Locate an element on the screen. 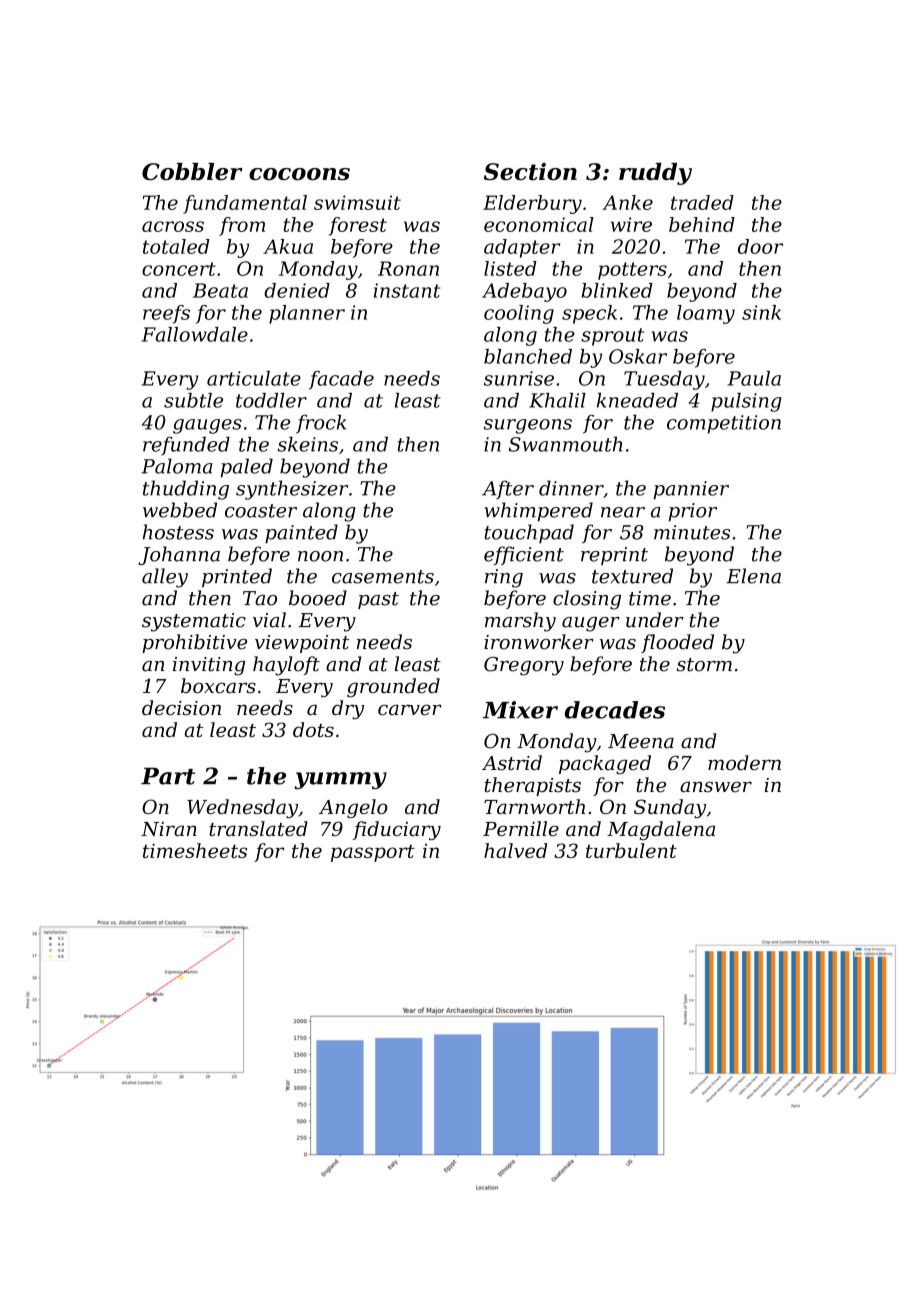 Image resolution: width=924 pixels, height=1311 pixels. toddler is located at coordinates (271, 400).
